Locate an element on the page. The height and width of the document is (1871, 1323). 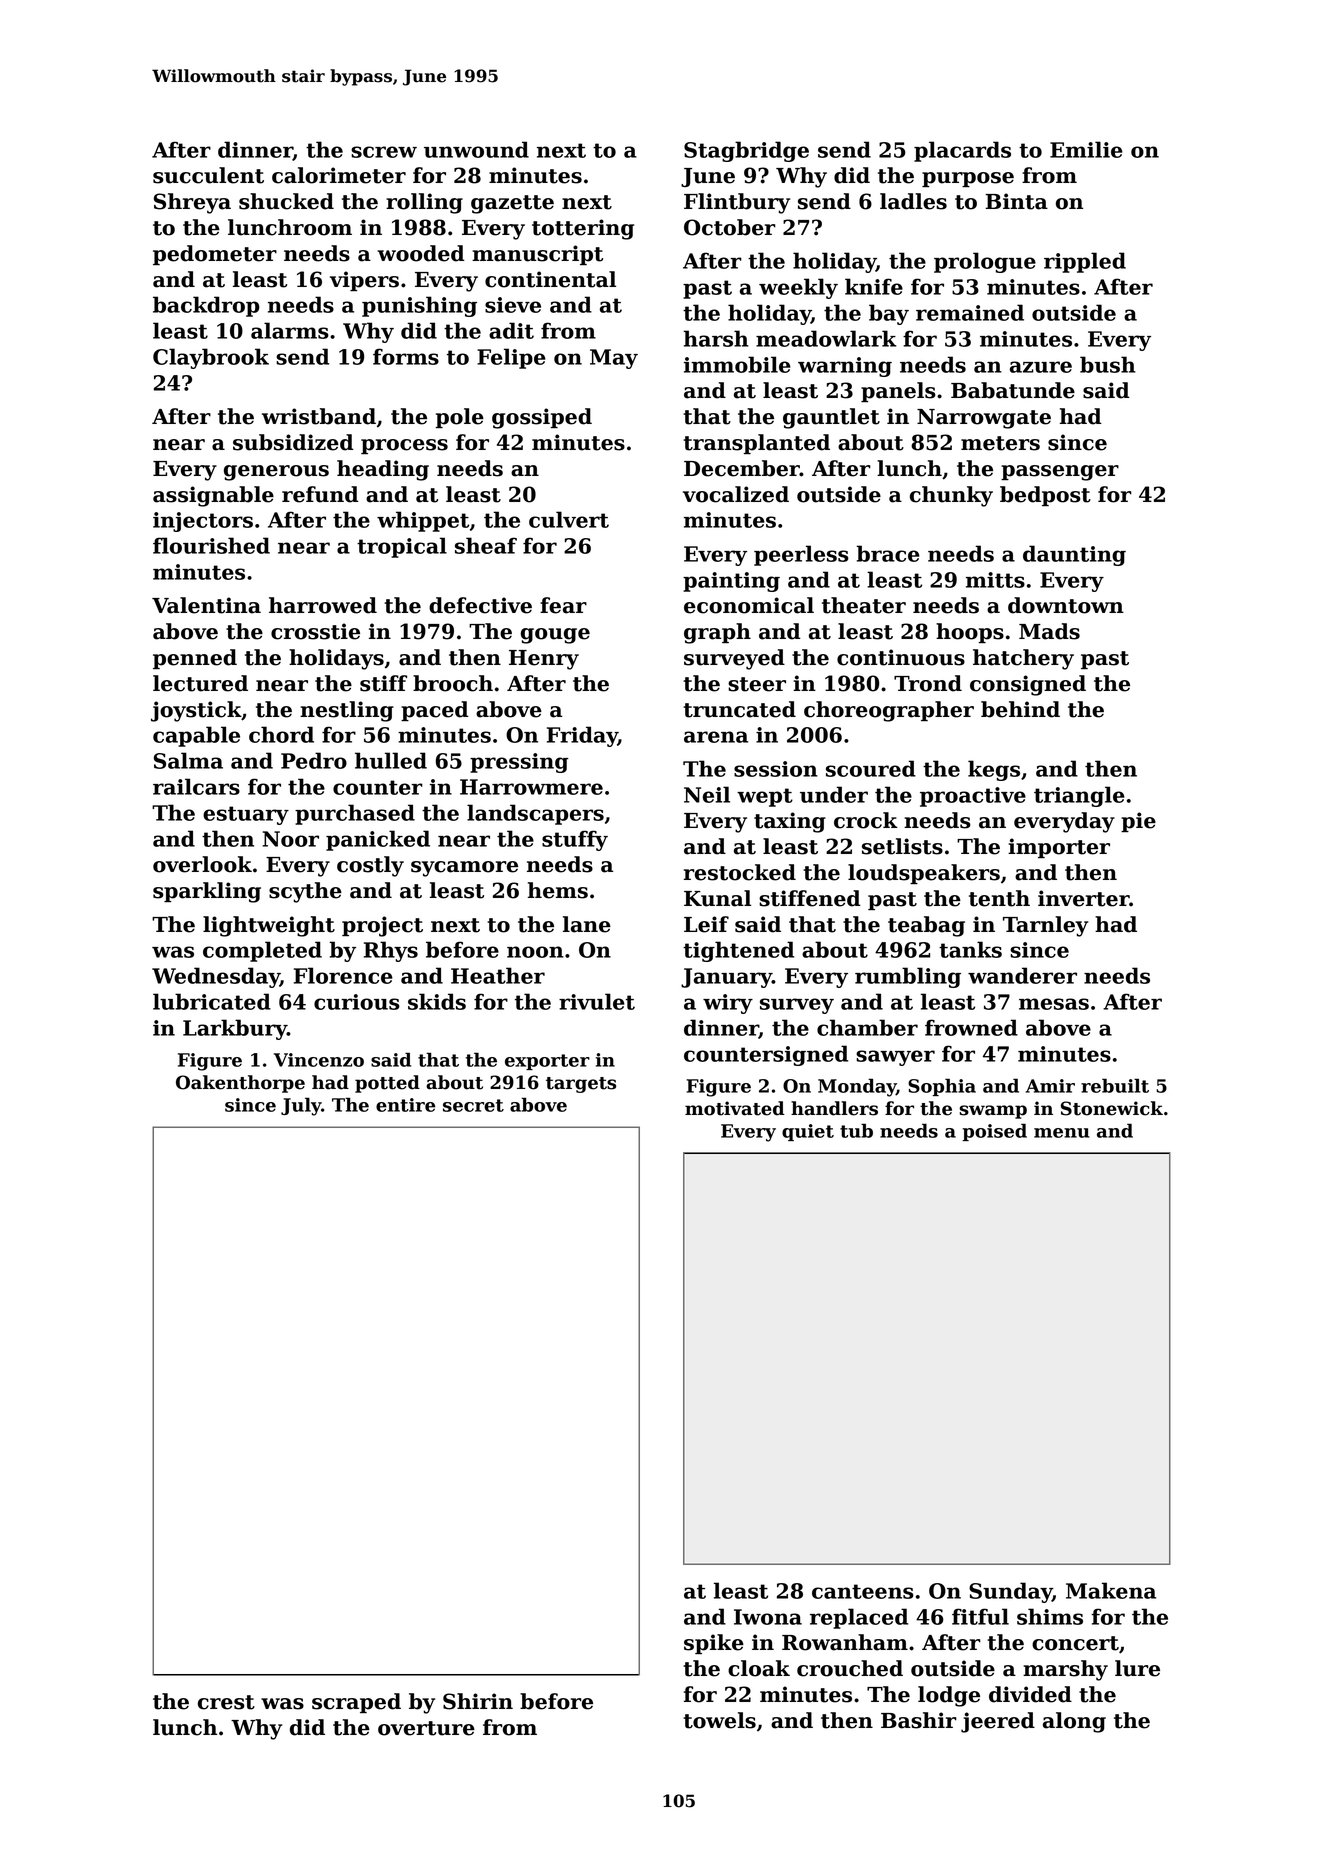
pole is located at coordinates (460, 418).
